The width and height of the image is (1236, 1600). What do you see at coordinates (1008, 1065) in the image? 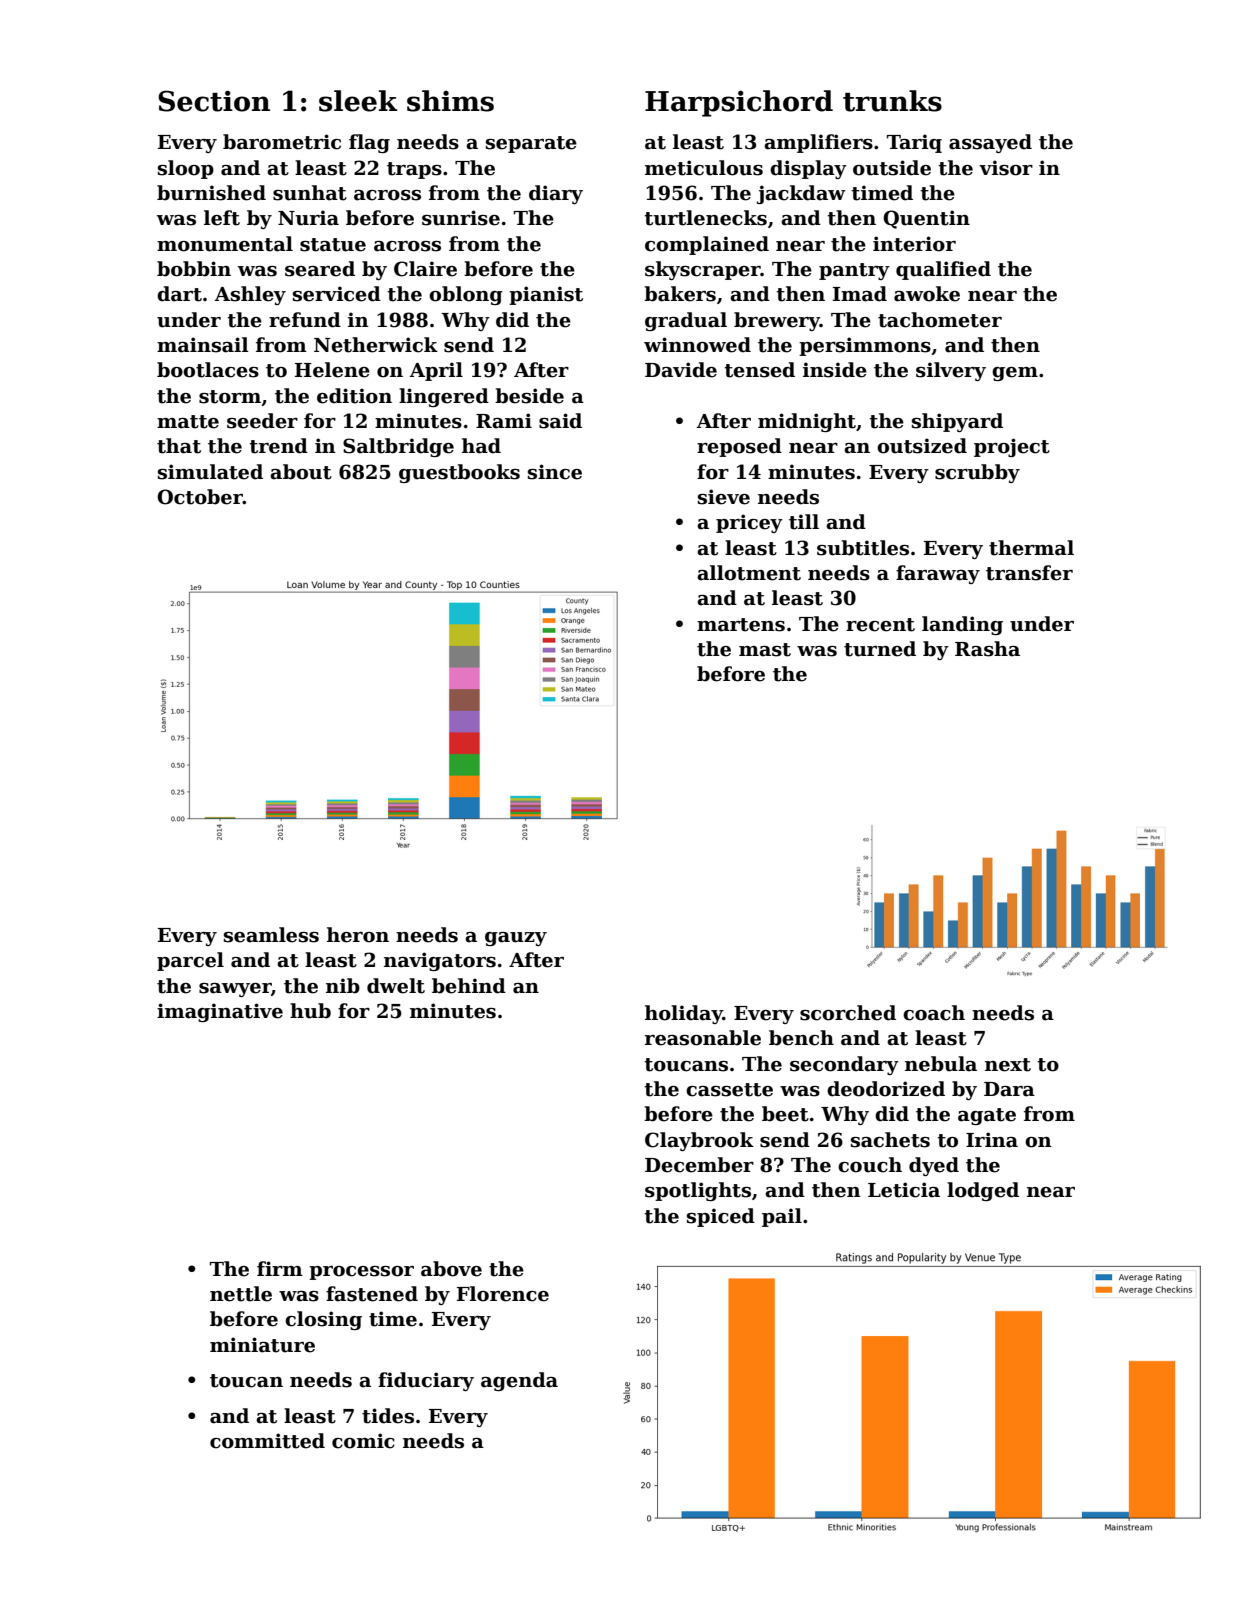
I see `next` at bounding box center [1008, 1065].
